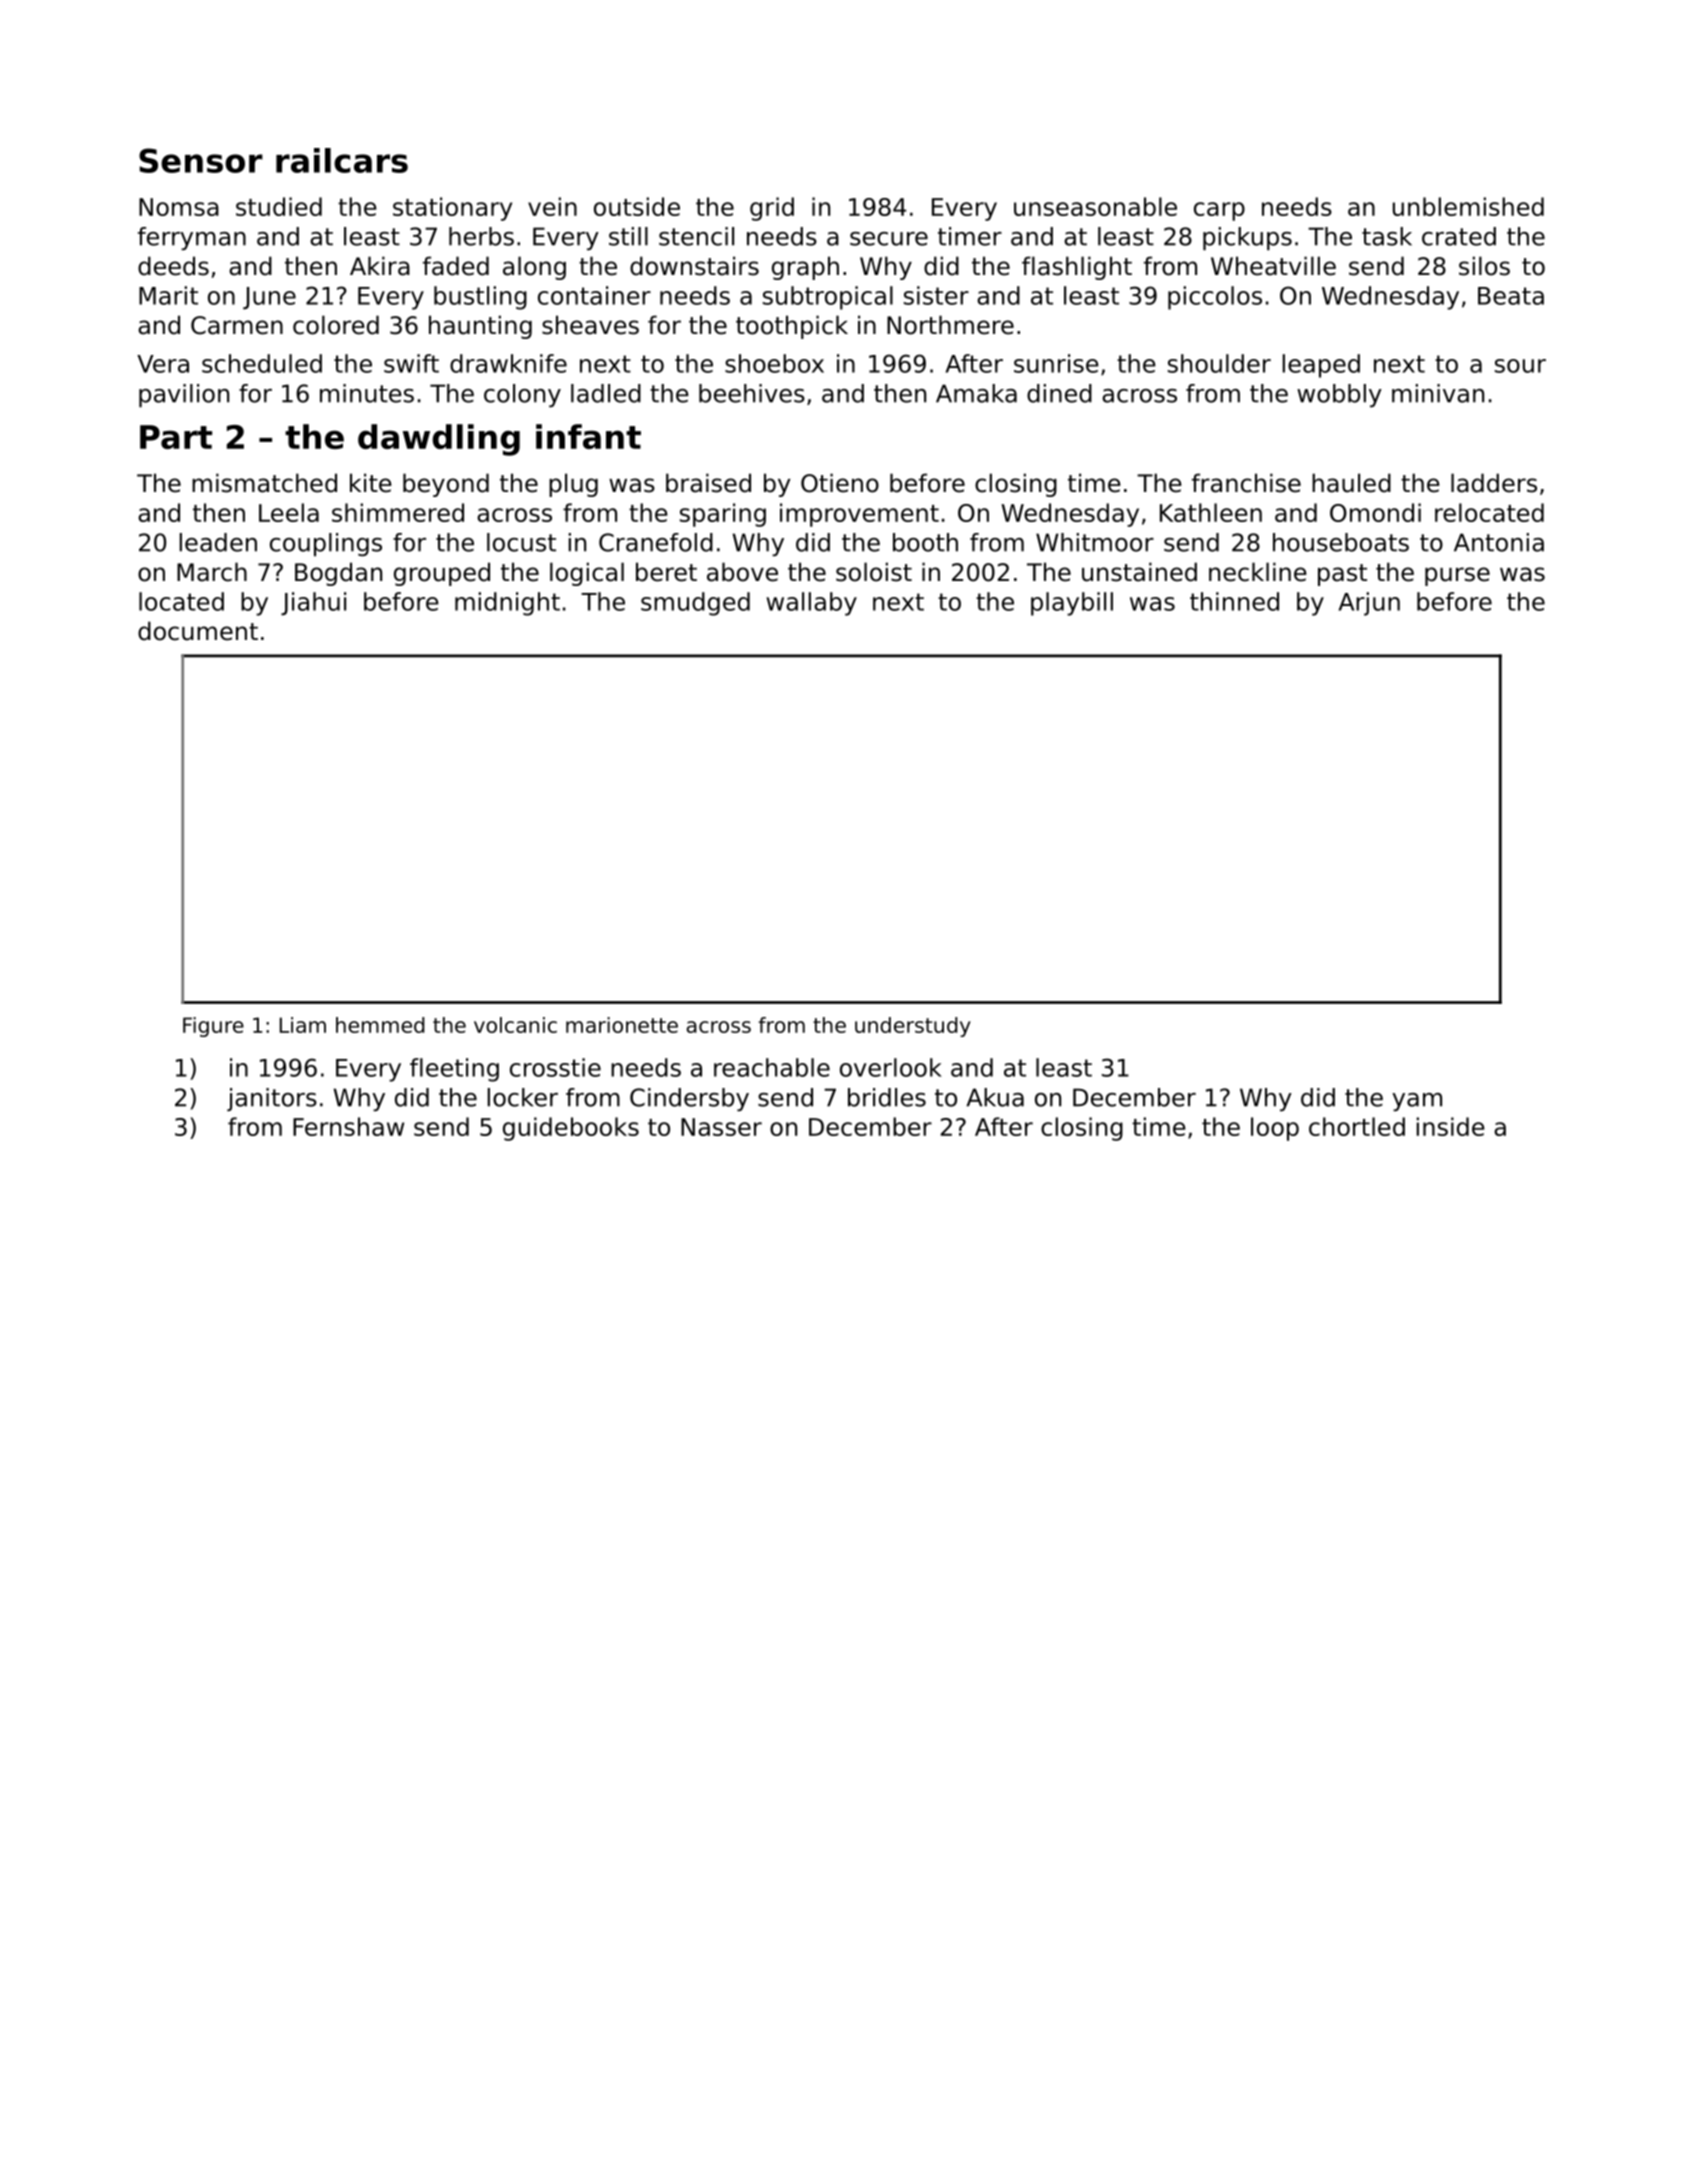  What do you see at coordinates (637, 206) in the screenshot?
I see `outside` at bounding box center [637, 206].
